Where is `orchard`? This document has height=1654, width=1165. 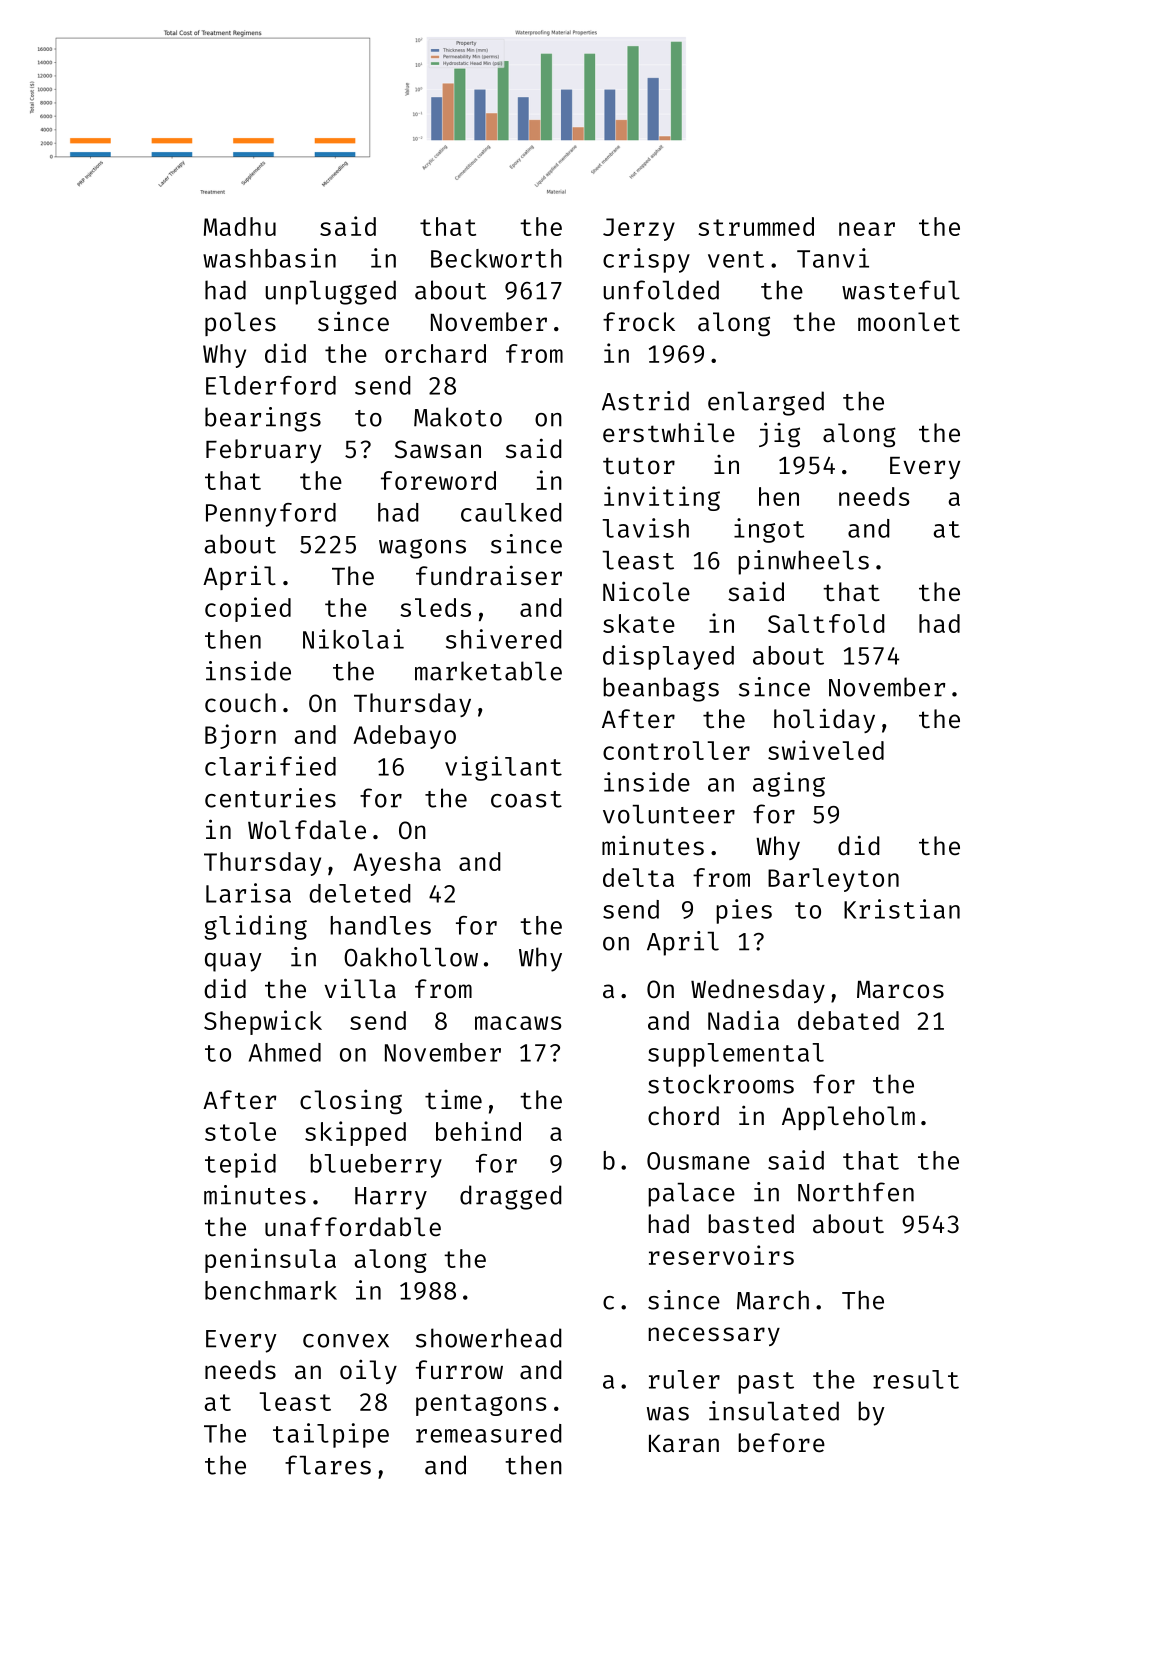 orchard is located at coordinates (435, 353).
